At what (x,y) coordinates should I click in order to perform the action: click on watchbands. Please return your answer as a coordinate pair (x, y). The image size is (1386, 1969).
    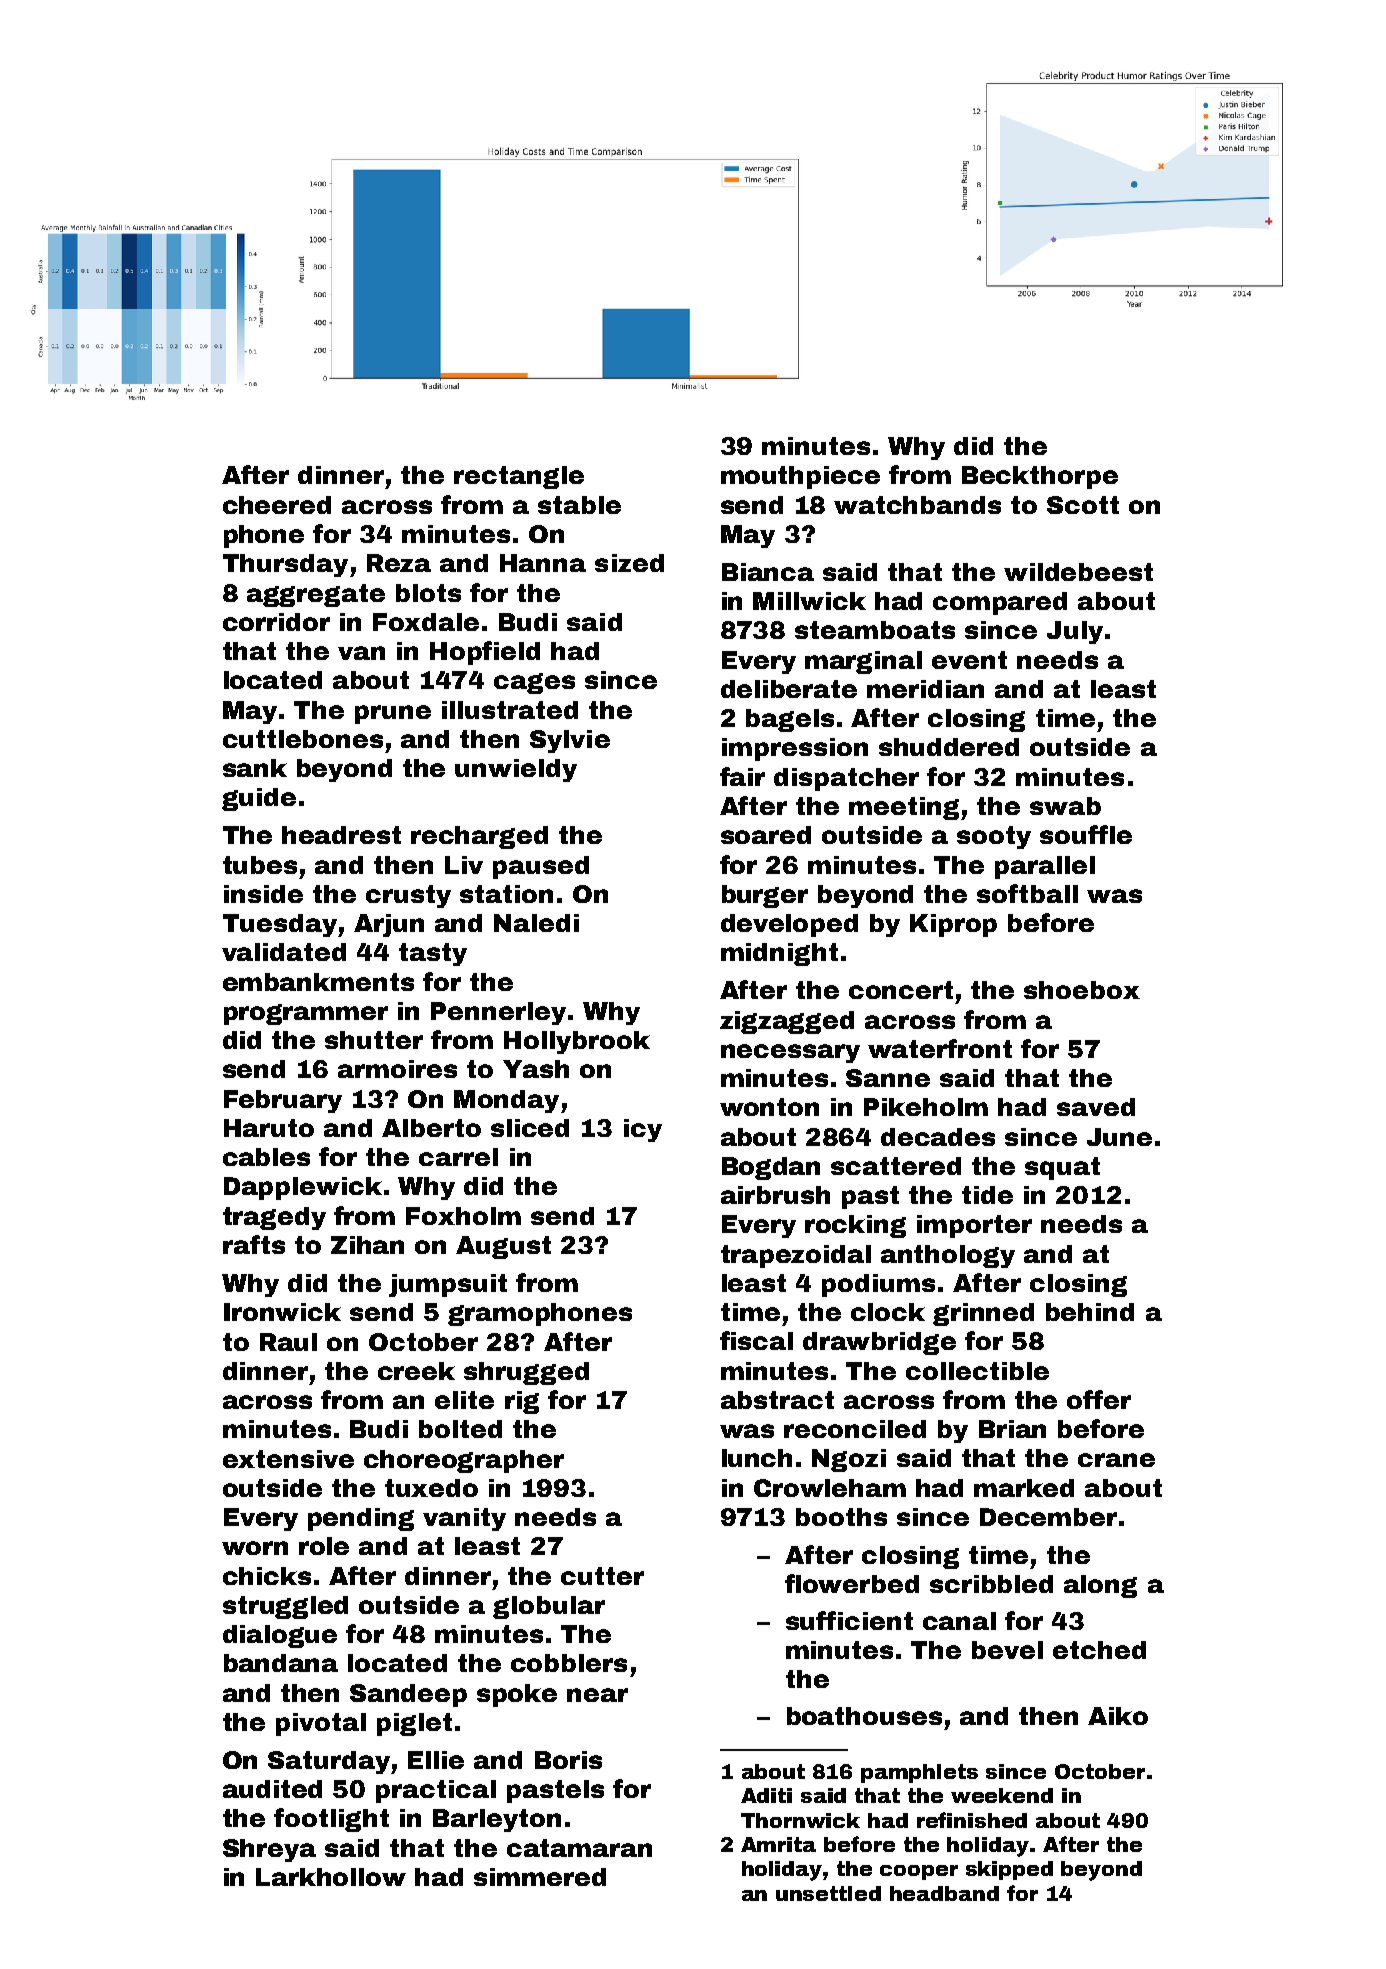
    Looking at the image, I should click on (917, 505).
